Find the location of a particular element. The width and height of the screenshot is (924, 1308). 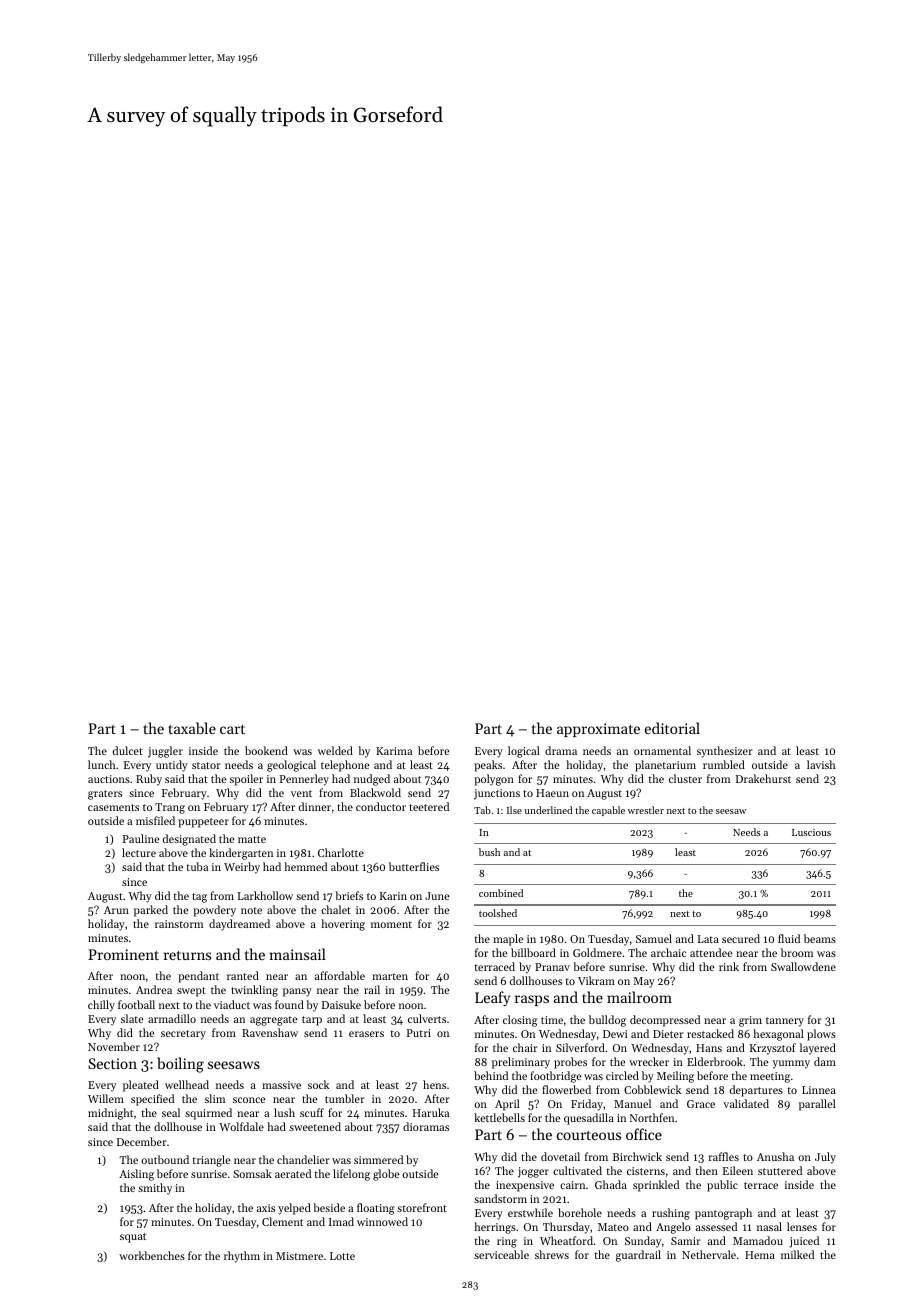

squat is located at coordinates (133, 1238).
